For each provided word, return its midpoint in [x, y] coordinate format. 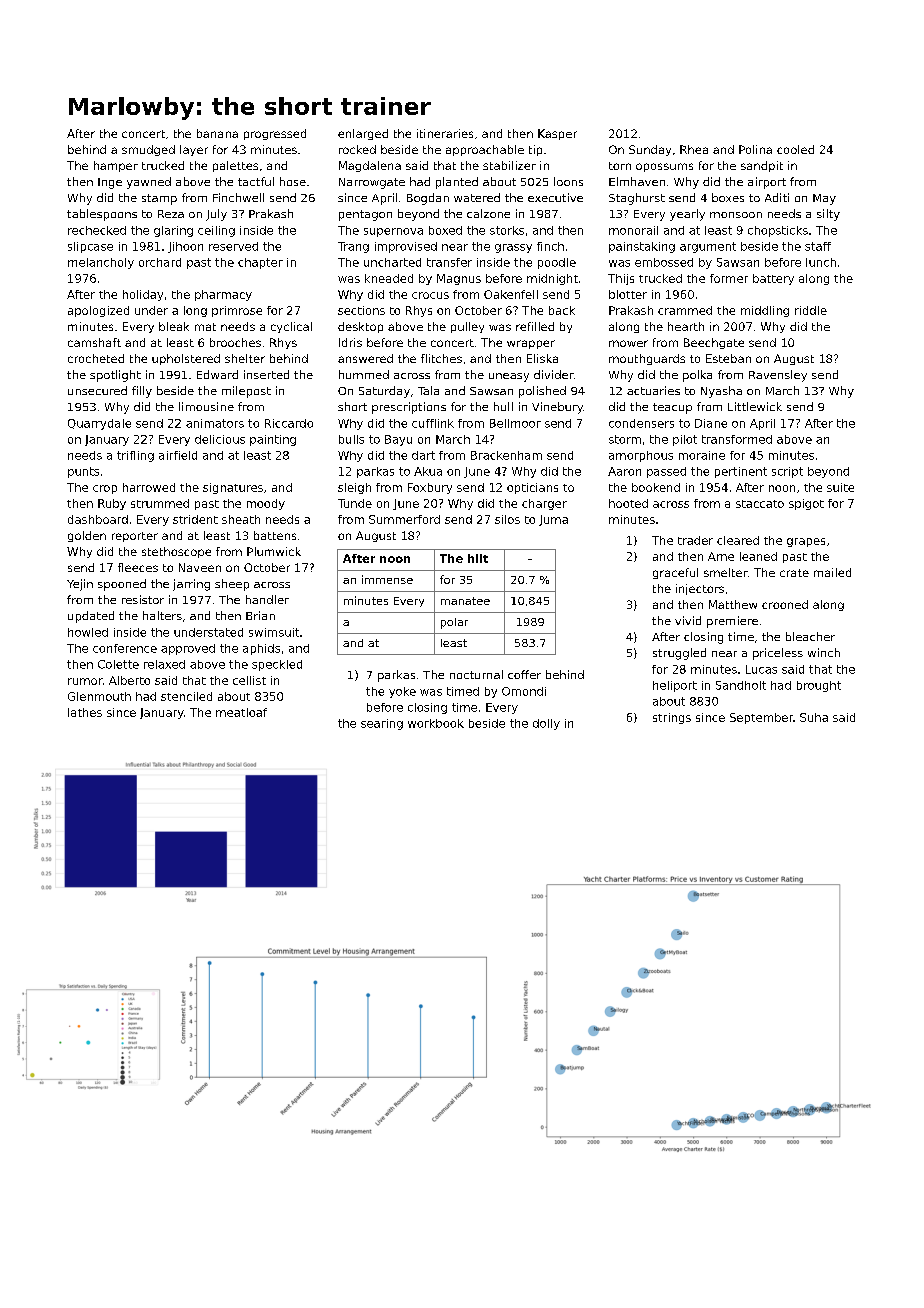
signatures [233, 488]
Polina [755, 149]
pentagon [365, 215]
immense [387, 579]
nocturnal [476, 674]
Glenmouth [99, 696]
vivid [688, 620]
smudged [148, 150]
